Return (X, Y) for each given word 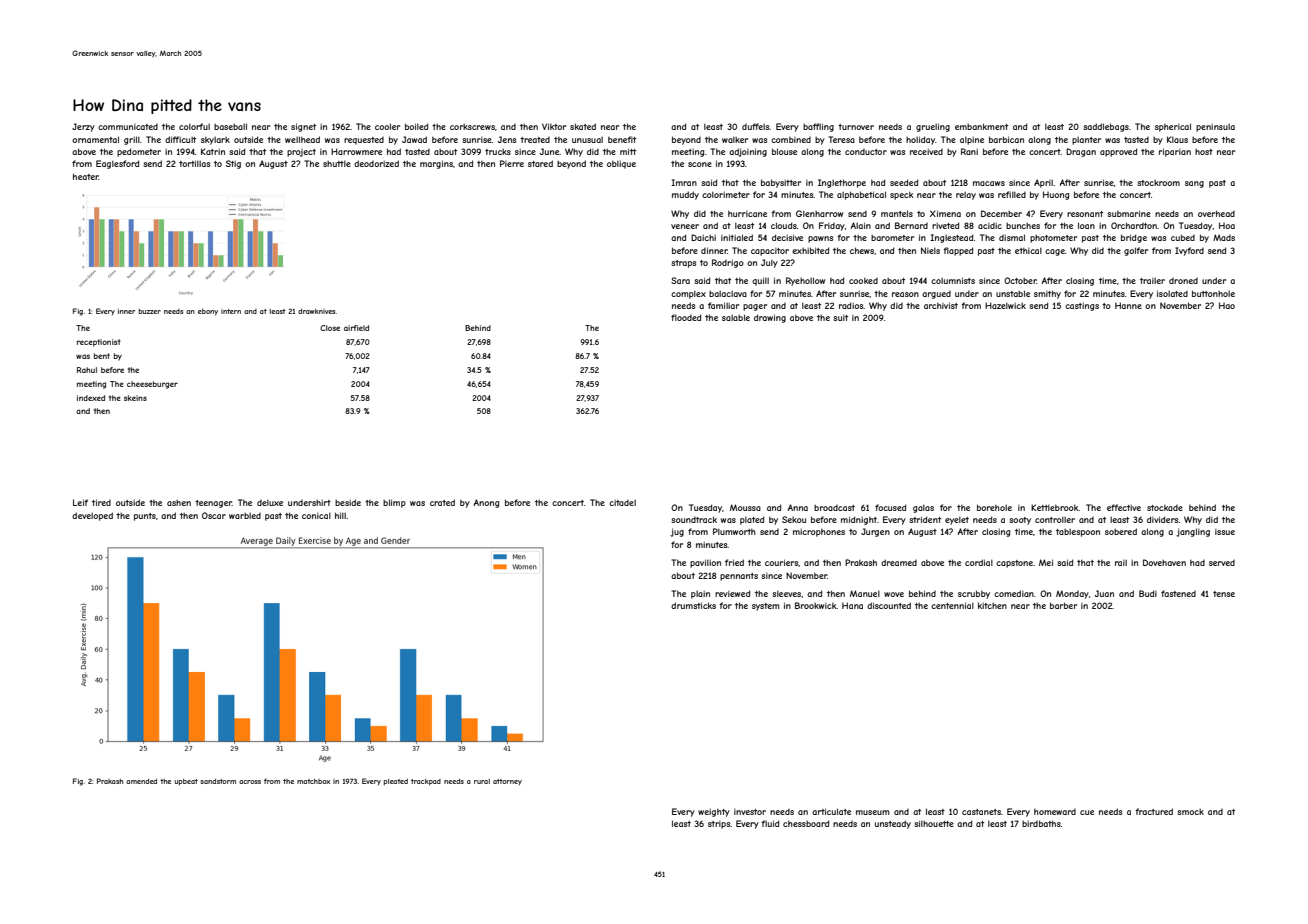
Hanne (1128, 305)
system (765, 607)
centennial (952, 605)
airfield (356, 328)
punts (145, 517)
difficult (180, 139)
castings (1082, 306)
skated (583, 126)
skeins (135, 398)
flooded (686, 317)
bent (102, 356)
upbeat (186, 782)
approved (1118, 152)
